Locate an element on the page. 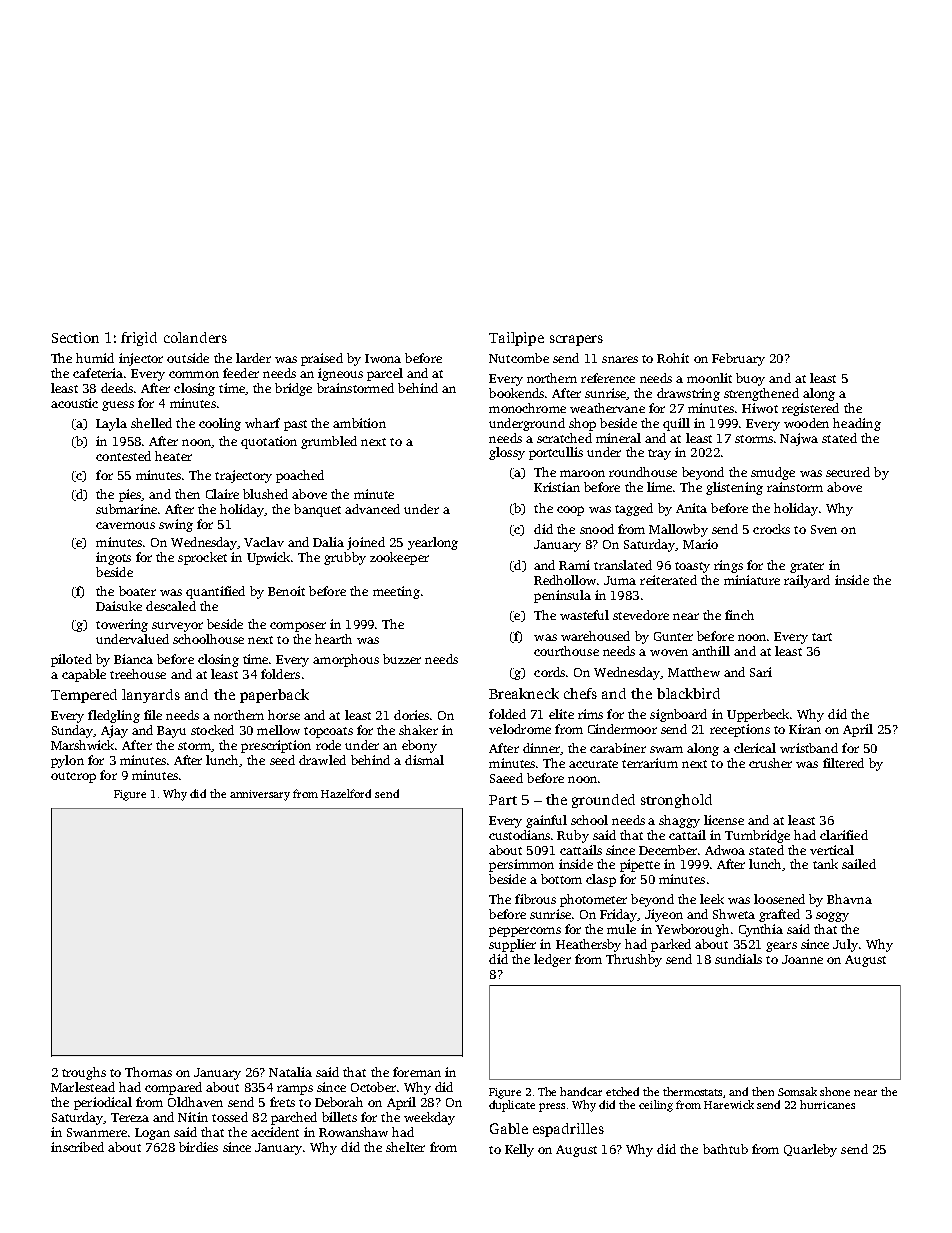  Section is located at coordinates (75, 337).
